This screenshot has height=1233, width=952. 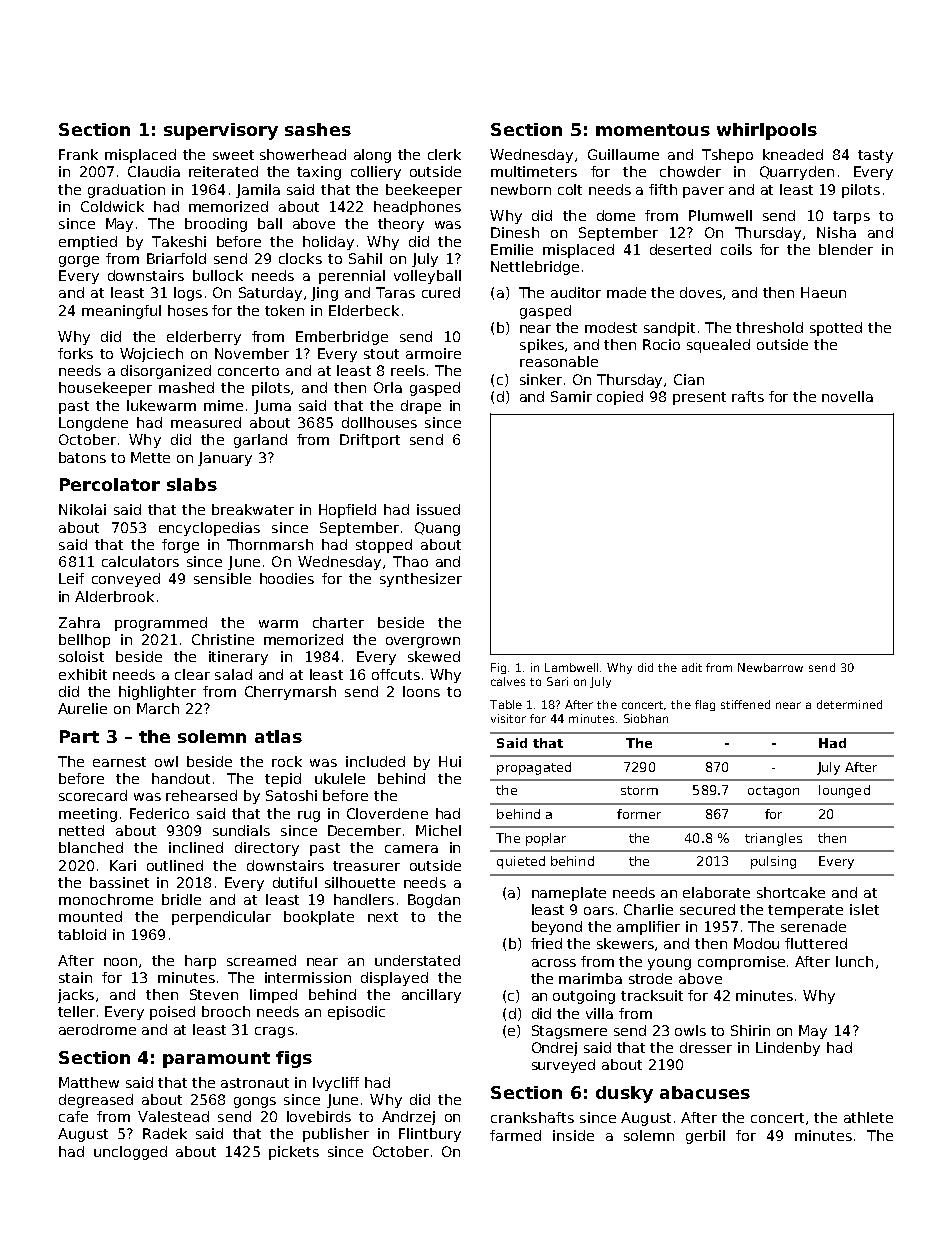 I want to click on charter, so click(x=338, y=622).
